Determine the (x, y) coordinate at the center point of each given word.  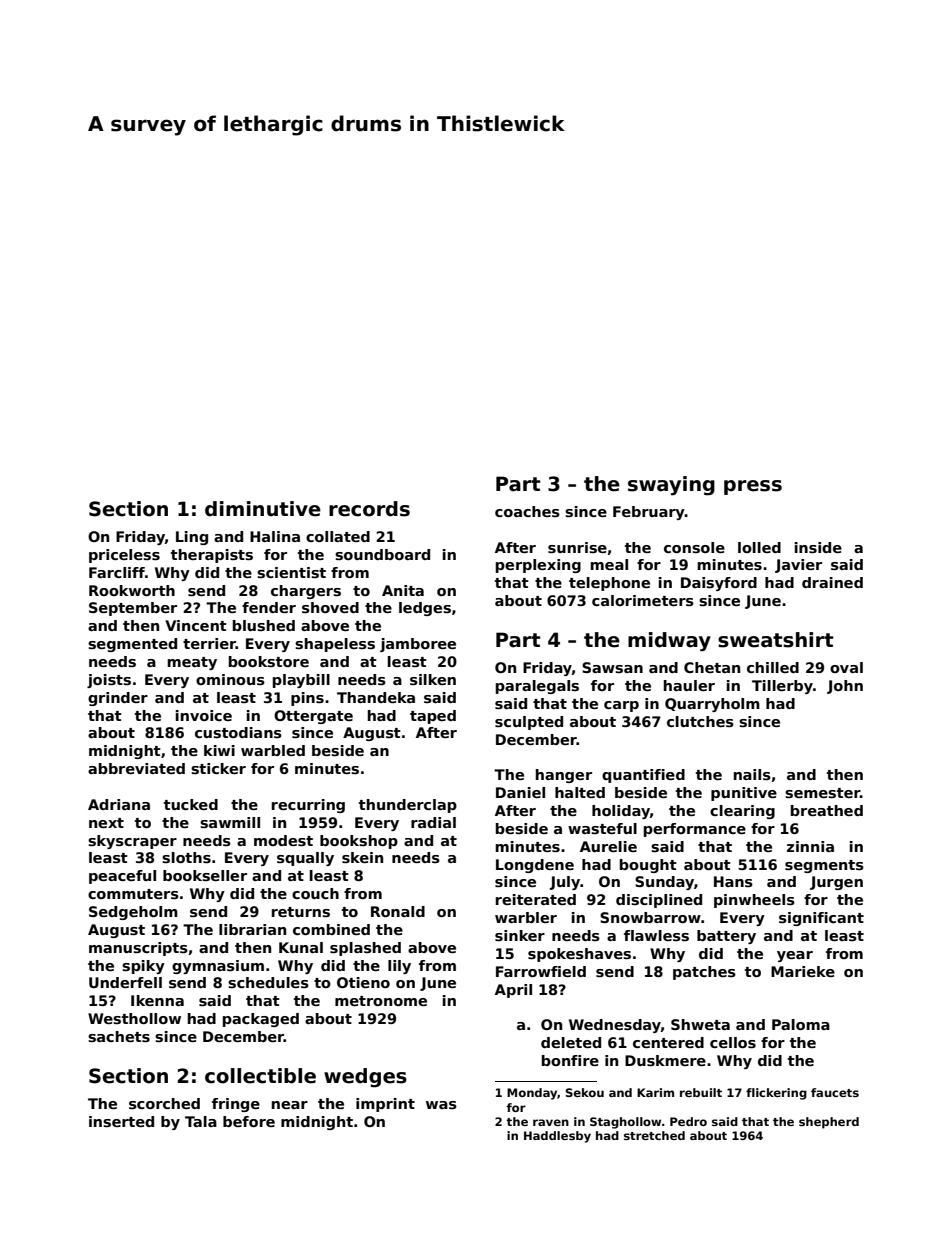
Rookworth (132, 590)
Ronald (398, 911)
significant (821, 919)
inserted (121, 1121)
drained (832, 582)
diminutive (263, 509)
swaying (671, 486)
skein (362, 857)
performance (695, 830)
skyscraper (132, 842)
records (369, 509)
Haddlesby (557, 1137)
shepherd (829, 1123)
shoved (330, 607)
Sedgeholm (133, 913)
